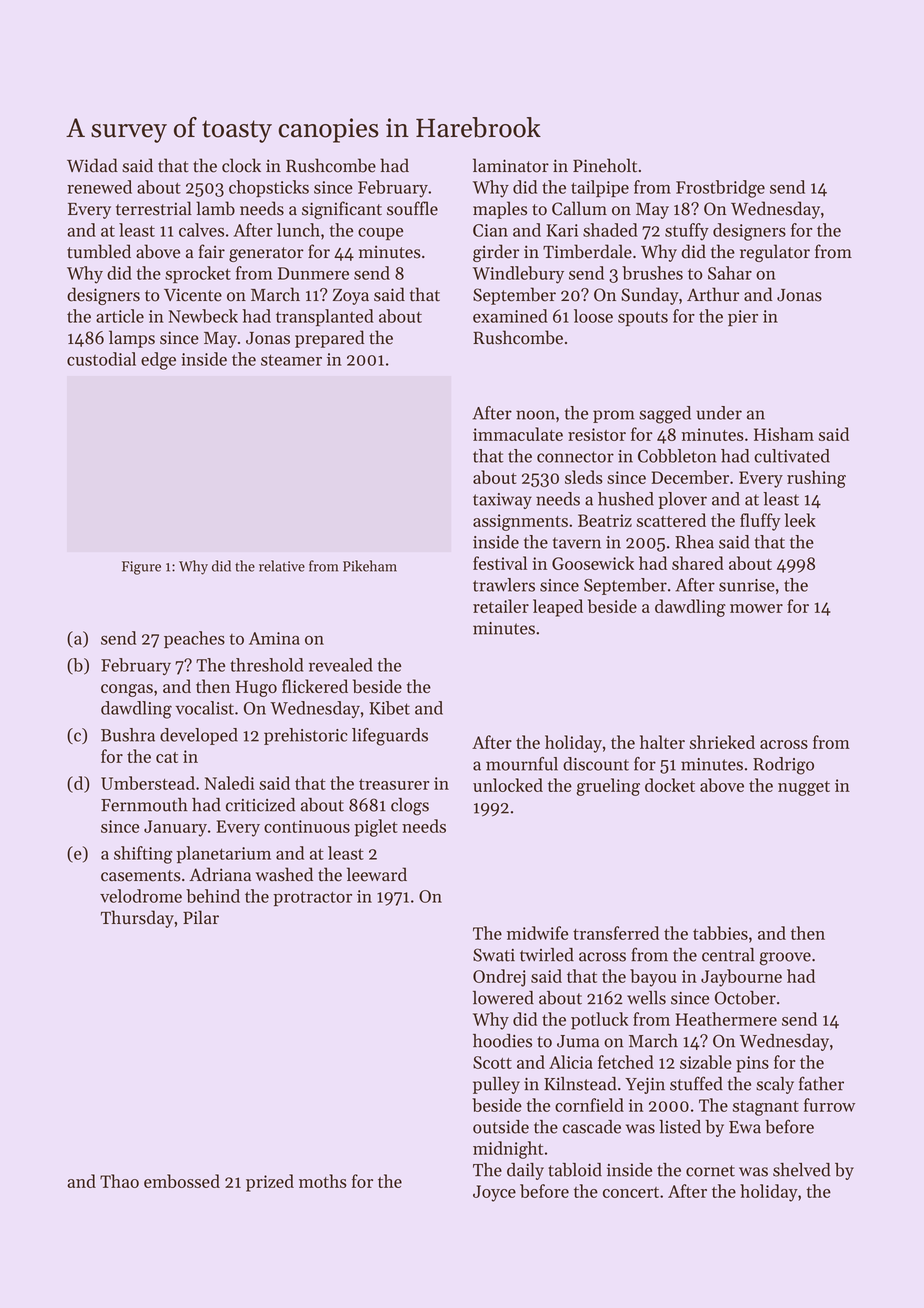 This screenshot has width=924, height=1308. I want to click on leeward, so click(377, 874).
